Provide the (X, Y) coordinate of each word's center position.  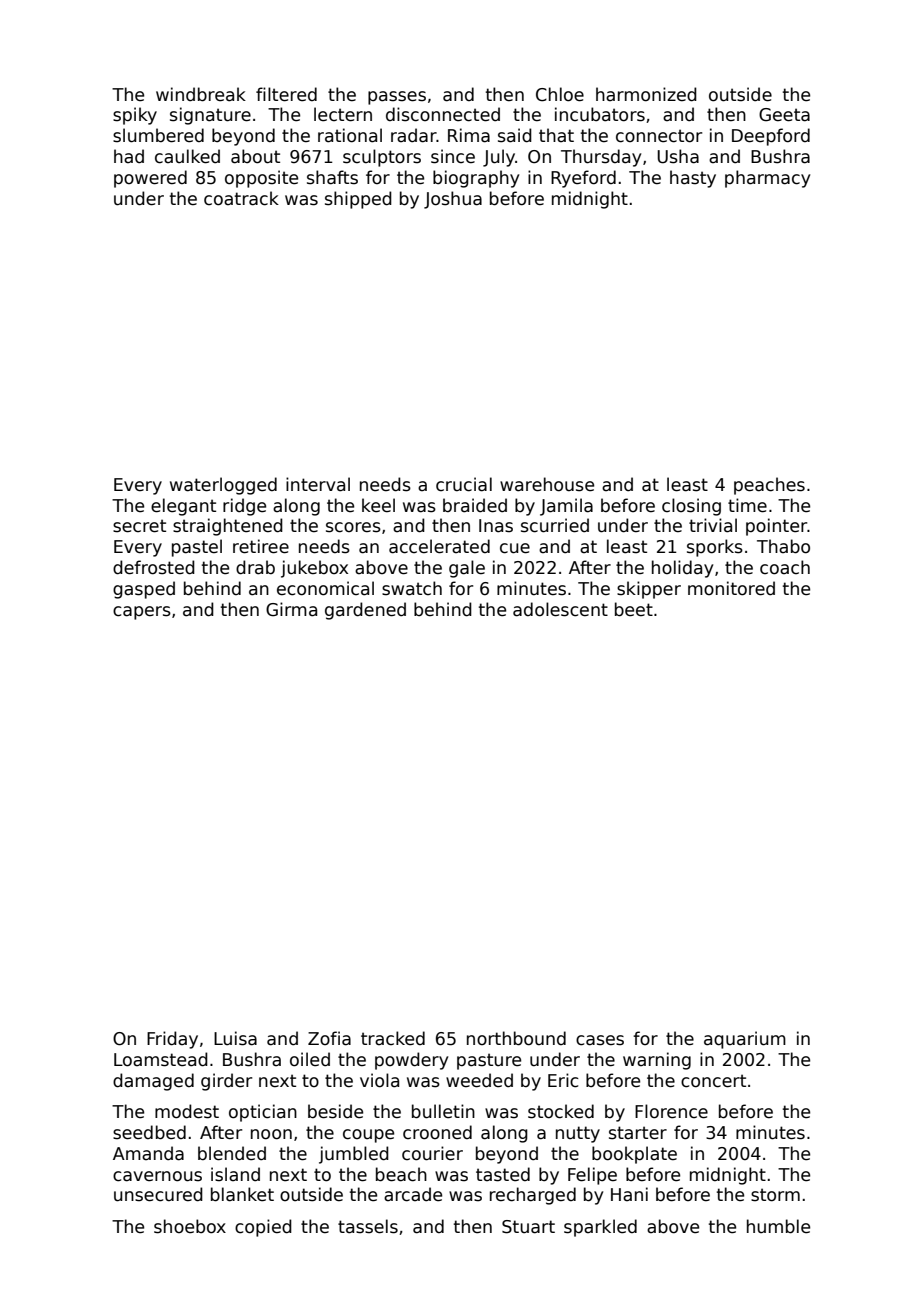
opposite (261, 179)
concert (713, 1081)
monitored (731, 588)
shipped (358, 200)
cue (515, 548)
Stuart (528, 1227)
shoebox (190, 1226)
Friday (172, 1040)
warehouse (547, 484)
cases (600, 1040)
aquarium (745, 1040)
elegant (183, 507)
